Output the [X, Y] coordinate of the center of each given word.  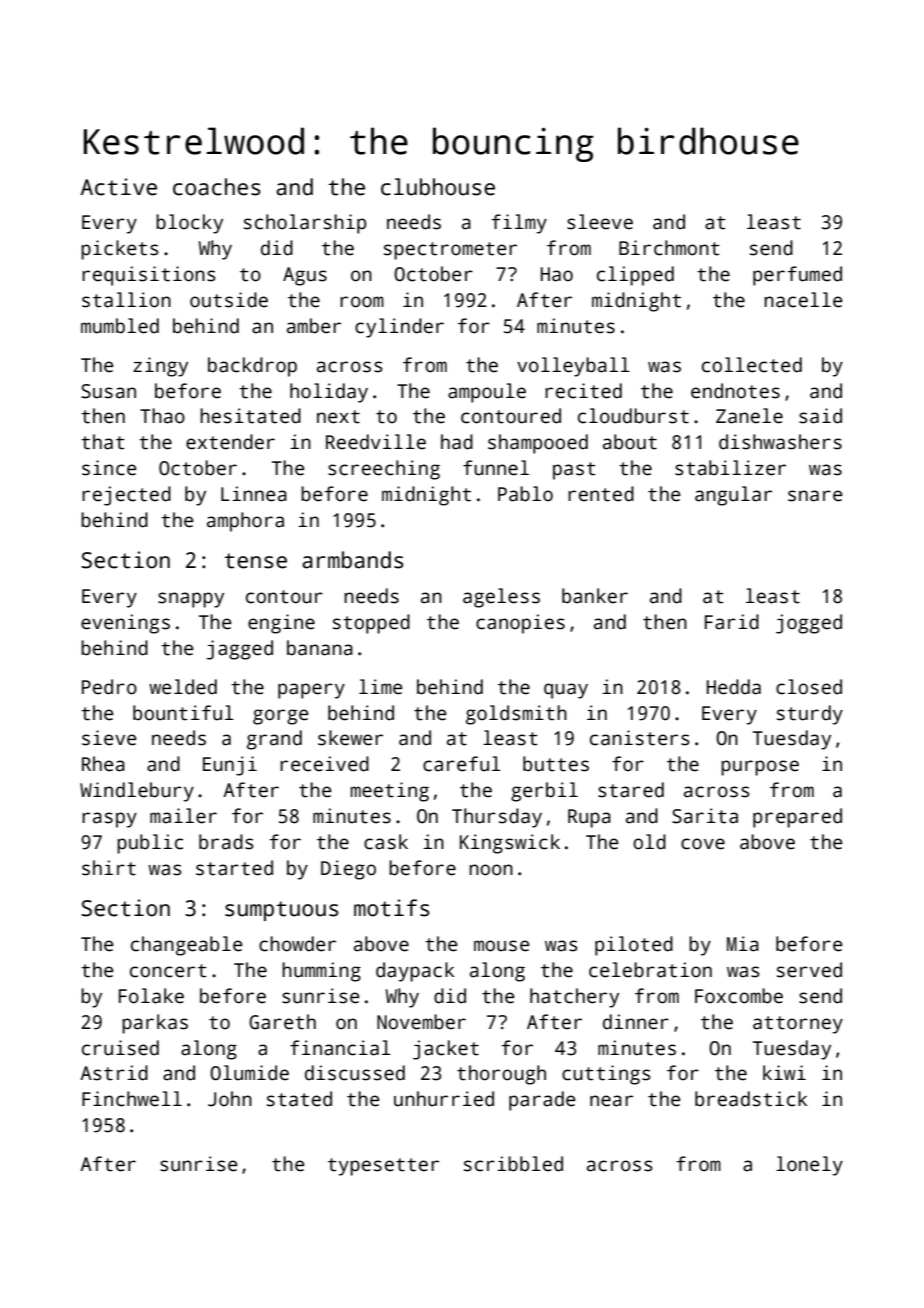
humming [321, 972]
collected [752, 365]
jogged [809, 624]
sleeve [600, 222]
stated [299, 1099]
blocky [189, 224]
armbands [352, 560]
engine [281, 624]
